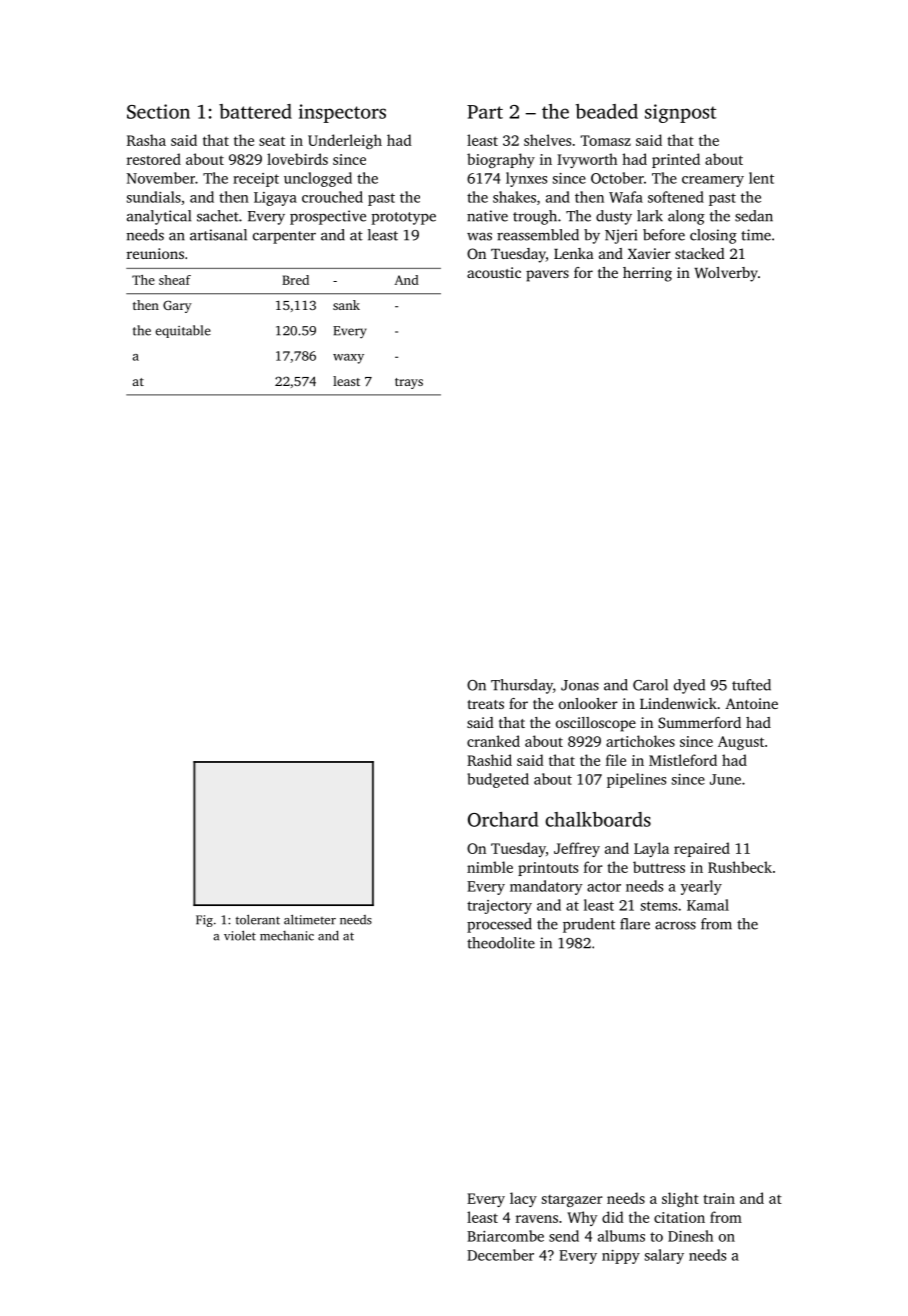 The image size is (908, 1316). I want to click on pipelines, so click(636, 780).
